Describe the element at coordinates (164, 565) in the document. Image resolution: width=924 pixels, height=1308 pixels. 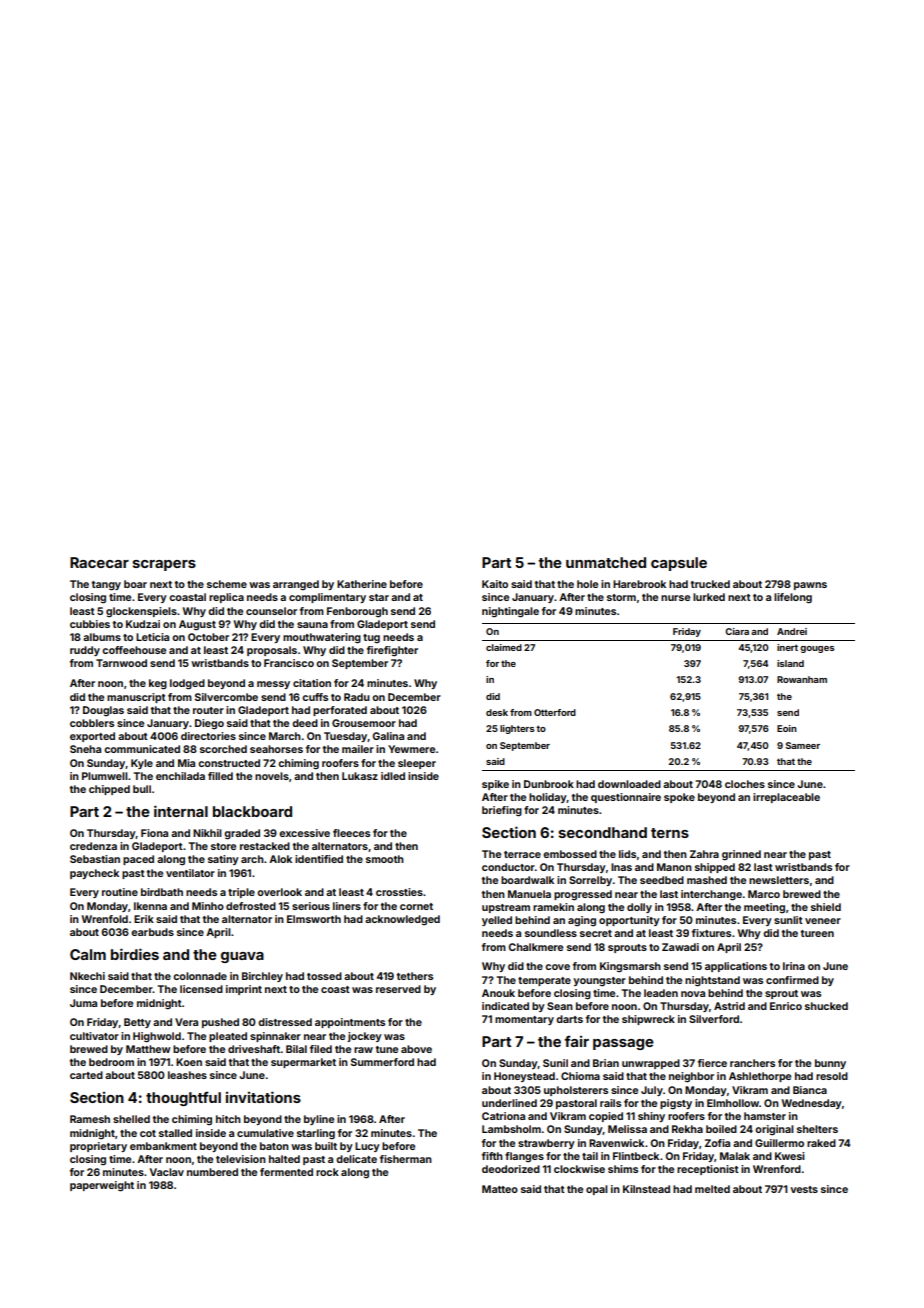
I see `scrapers` at that location.
